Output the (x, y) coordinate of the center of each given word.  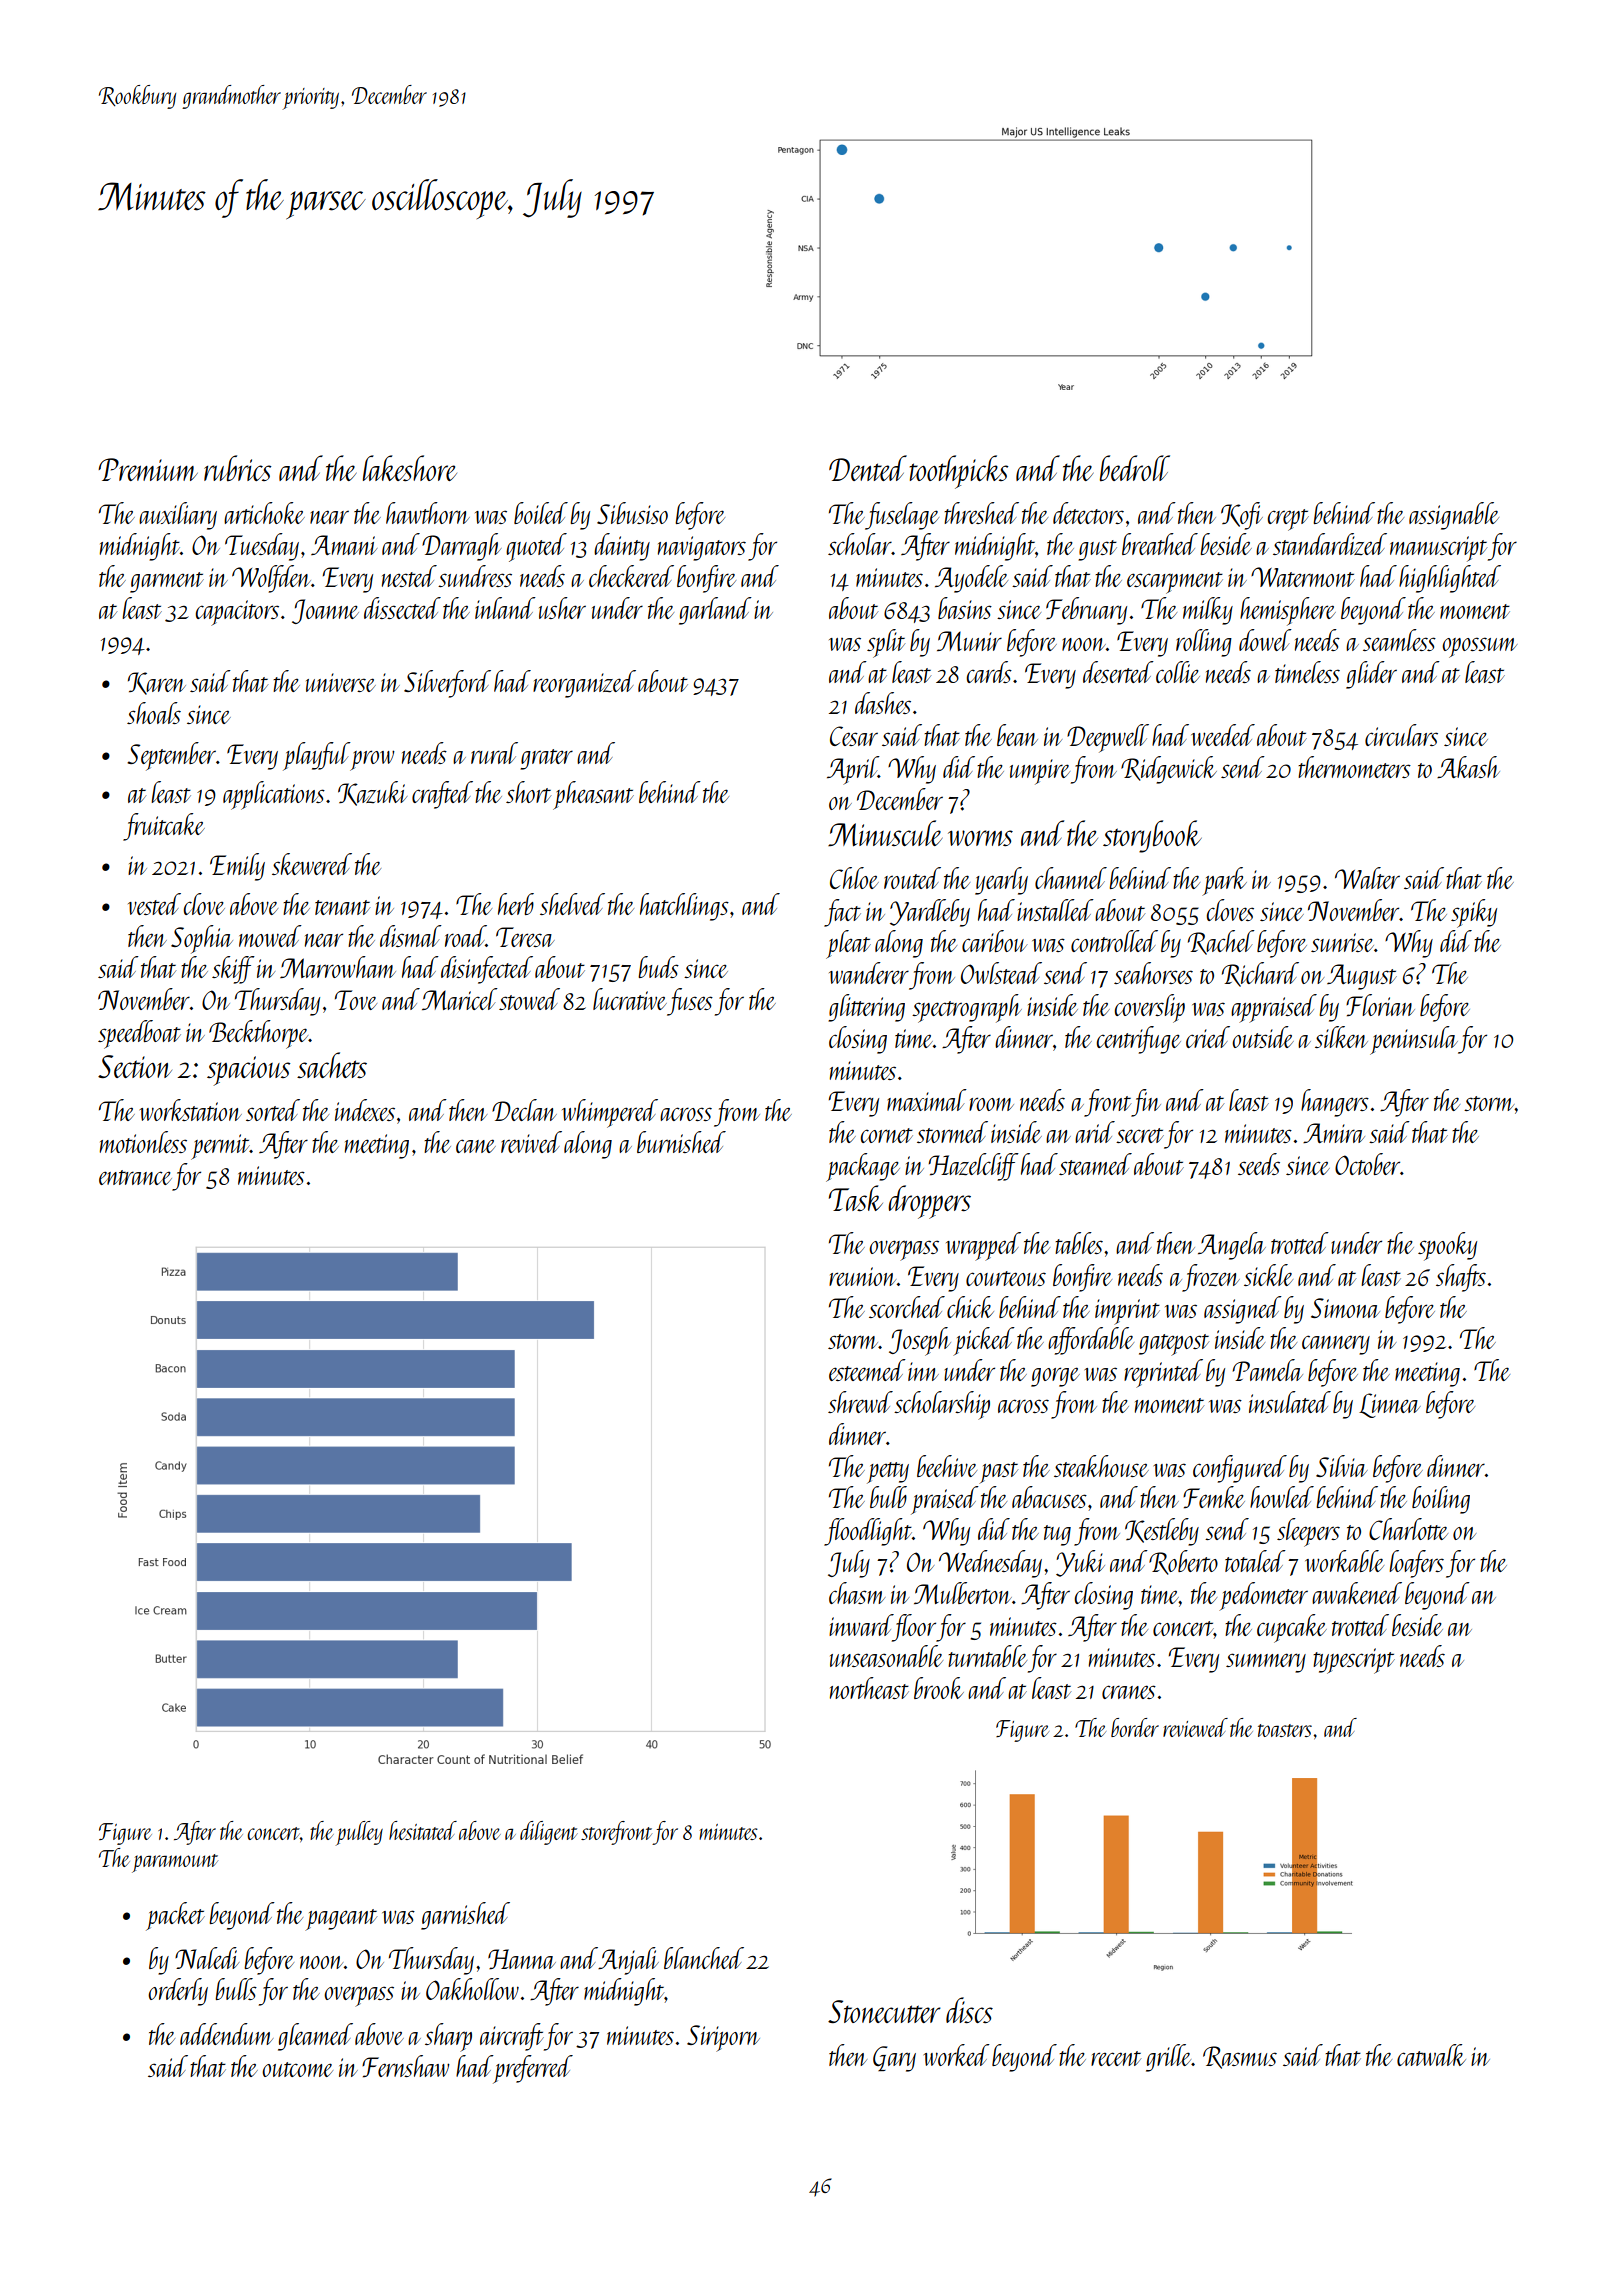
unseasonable (886, 1656)
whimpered (610, 1113)
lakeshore (410, 468)
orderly (178, 1992)
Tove (356, 1000)
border (1135, 1727)
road (465, 936)
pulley (359, 1833)
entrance (135, 1177)
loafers (1416, 1564)
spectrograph (967, 1008)
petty (888, 1473)
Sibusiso (632, 513)
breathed (1160, 544)
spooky (1447, 1246)
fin (1146, 1103)
